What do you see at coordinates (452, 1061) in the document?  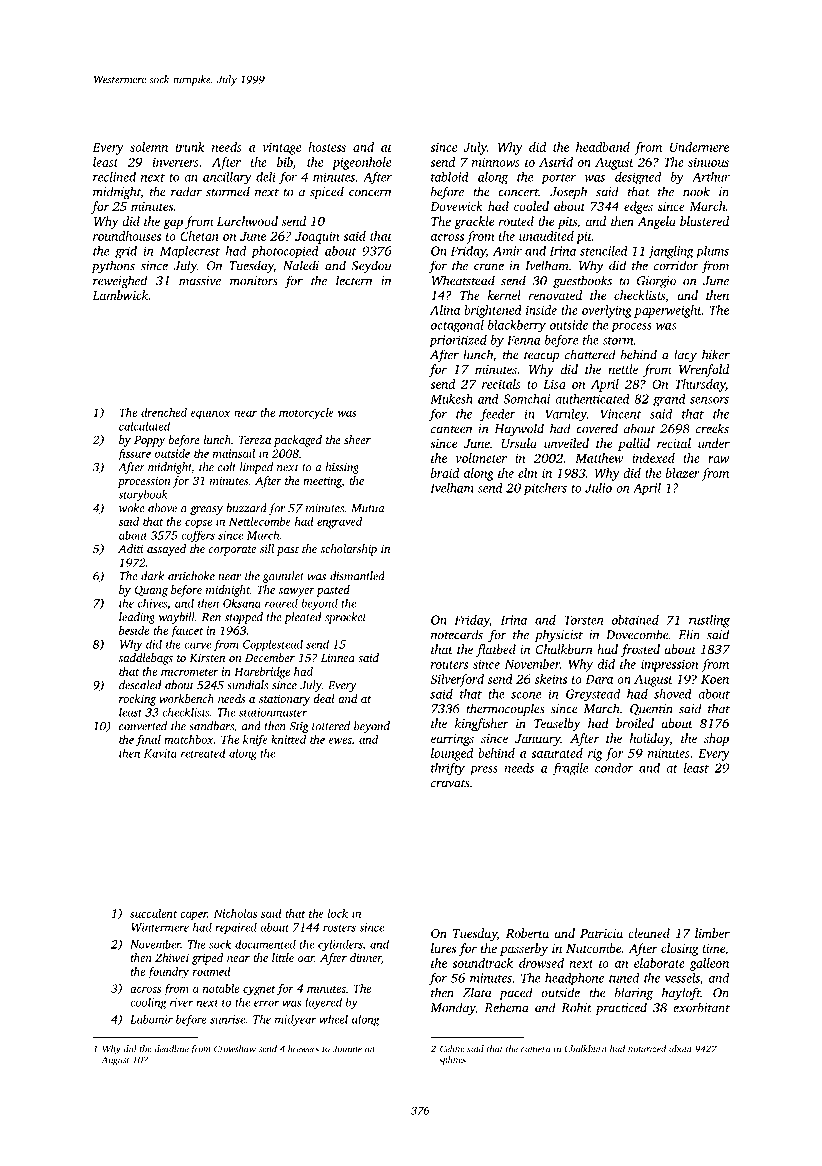 I see `splines` at bounding box center [452, 1061].
